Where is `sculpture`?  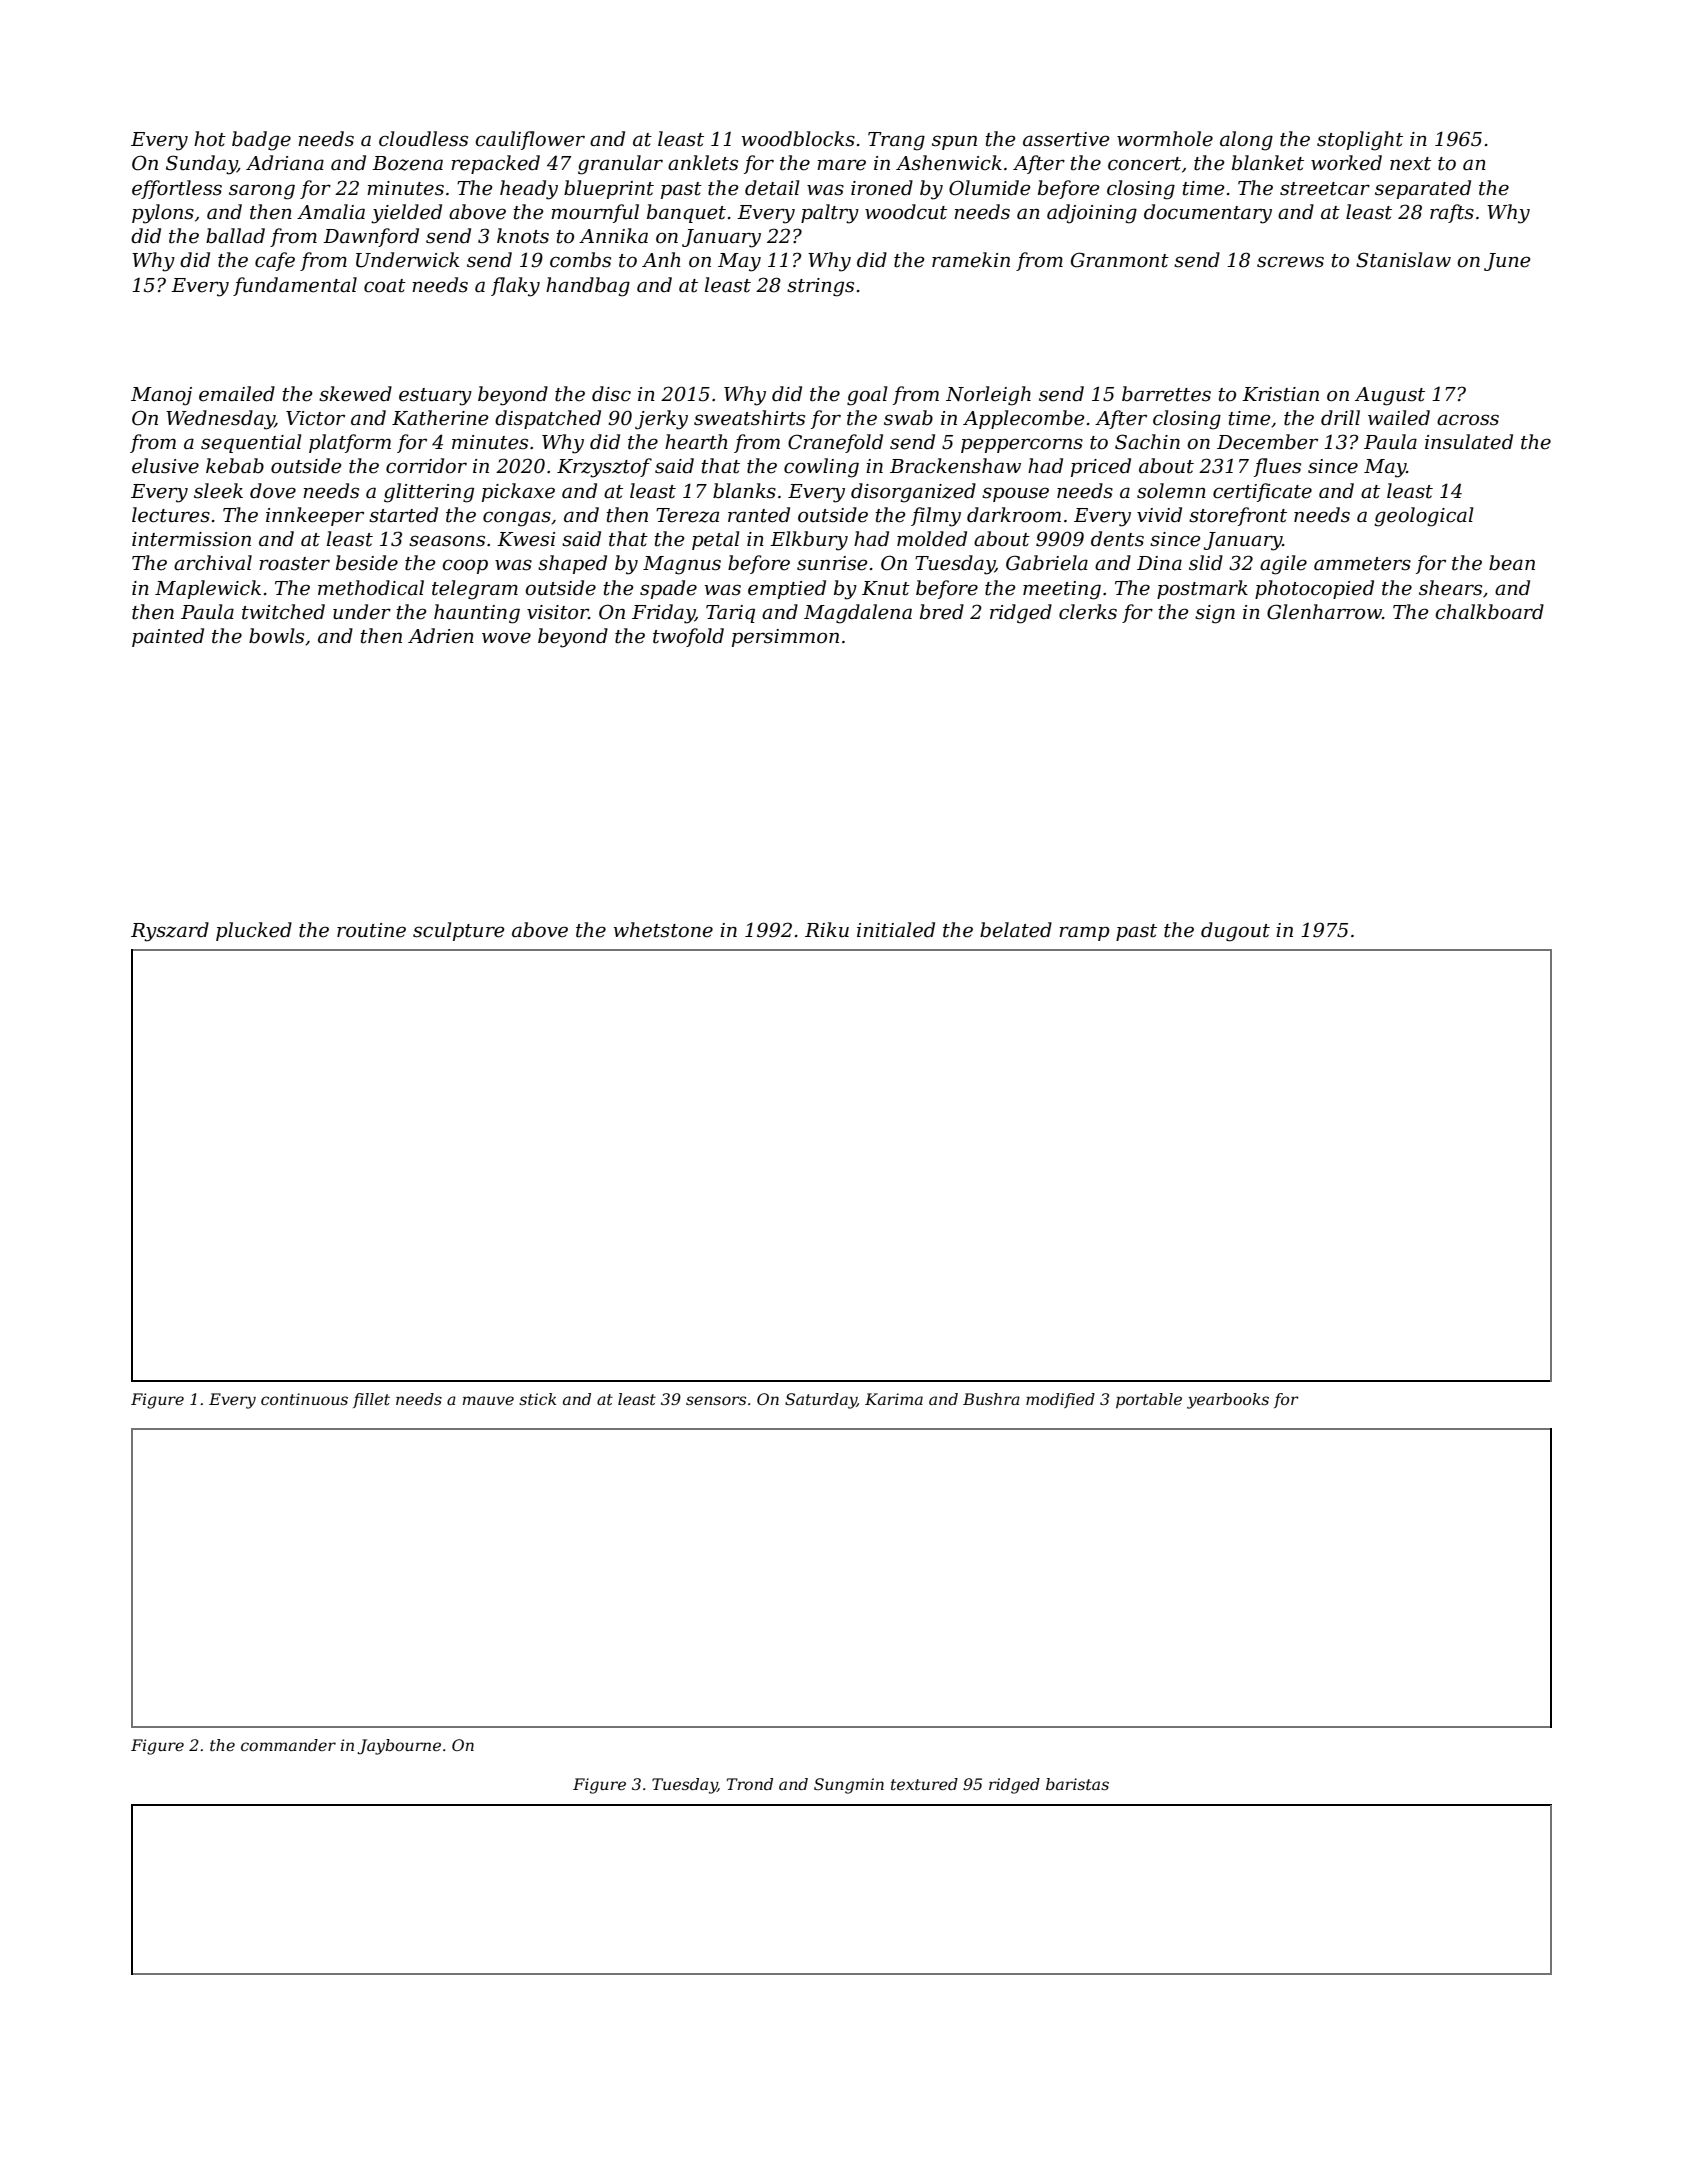 sculpture is located at coordinates (459, 931).
